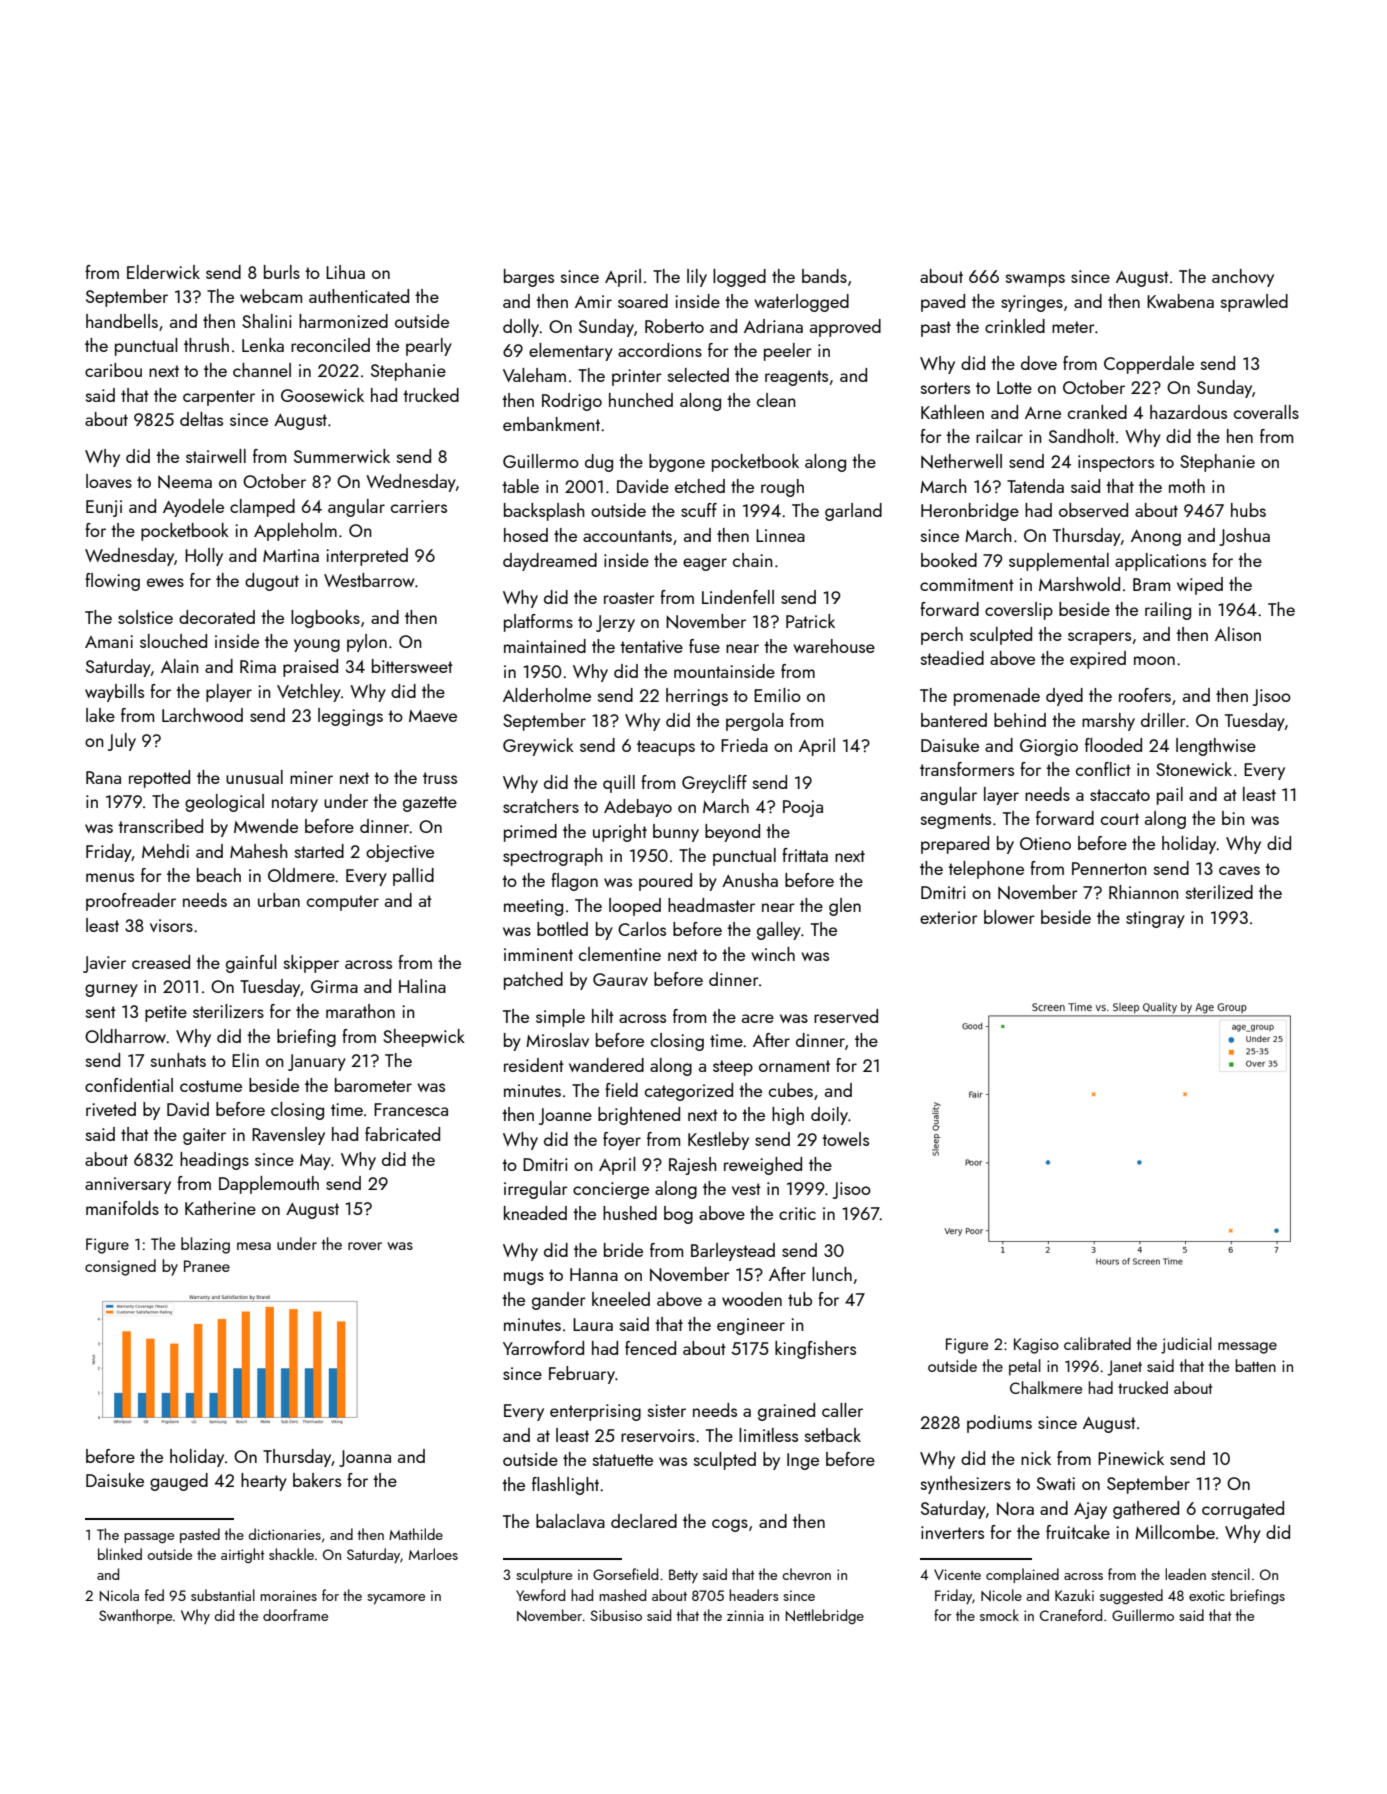  Describe the element at coordinates (101, 1012) in the document. I see `sent` at that location.
